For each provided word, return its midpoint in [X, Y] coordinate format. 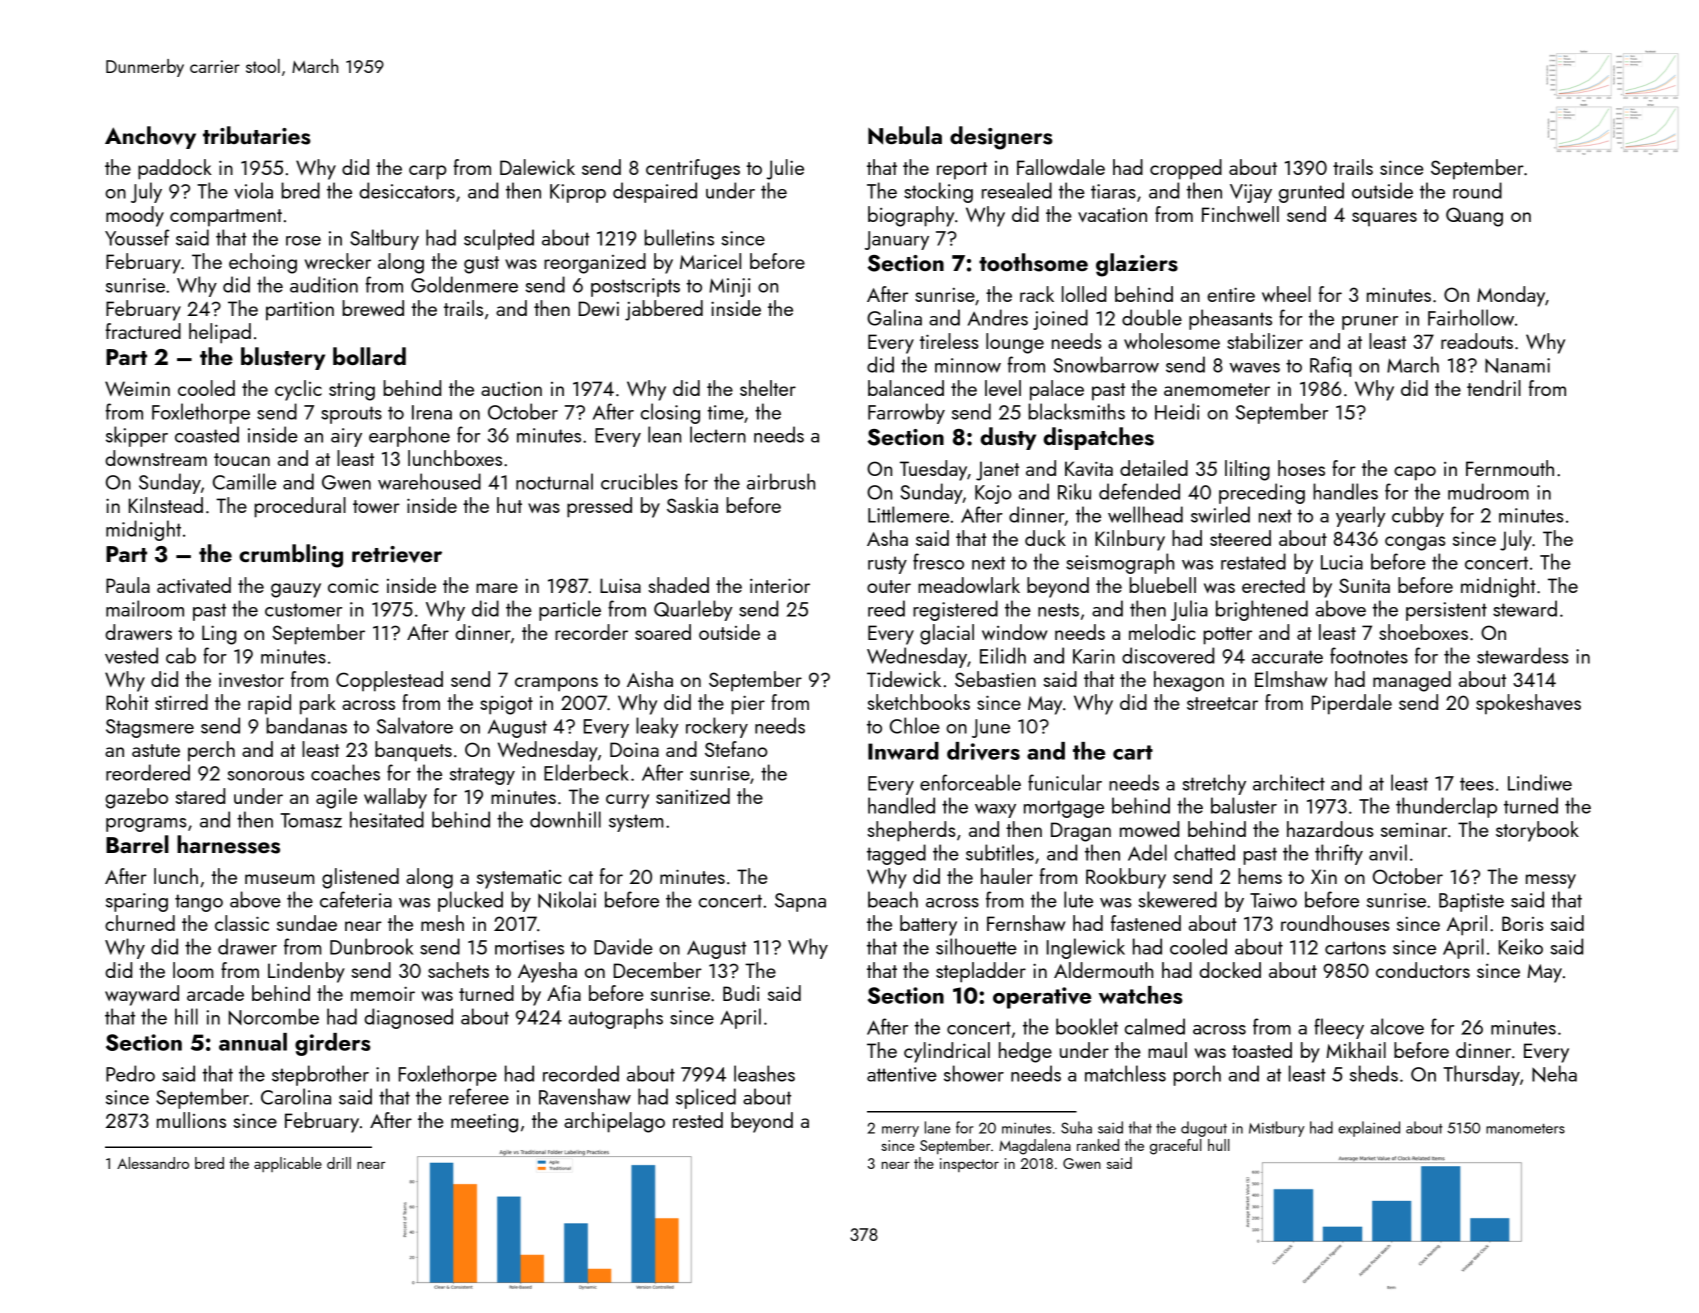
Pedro [130, 1073]
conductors [1423, 970]
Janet [997, 471]
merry [900, 1131]
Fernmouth [1510, 468]
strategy [482, 776]
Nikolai [567, 899]
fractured [143, 331]
